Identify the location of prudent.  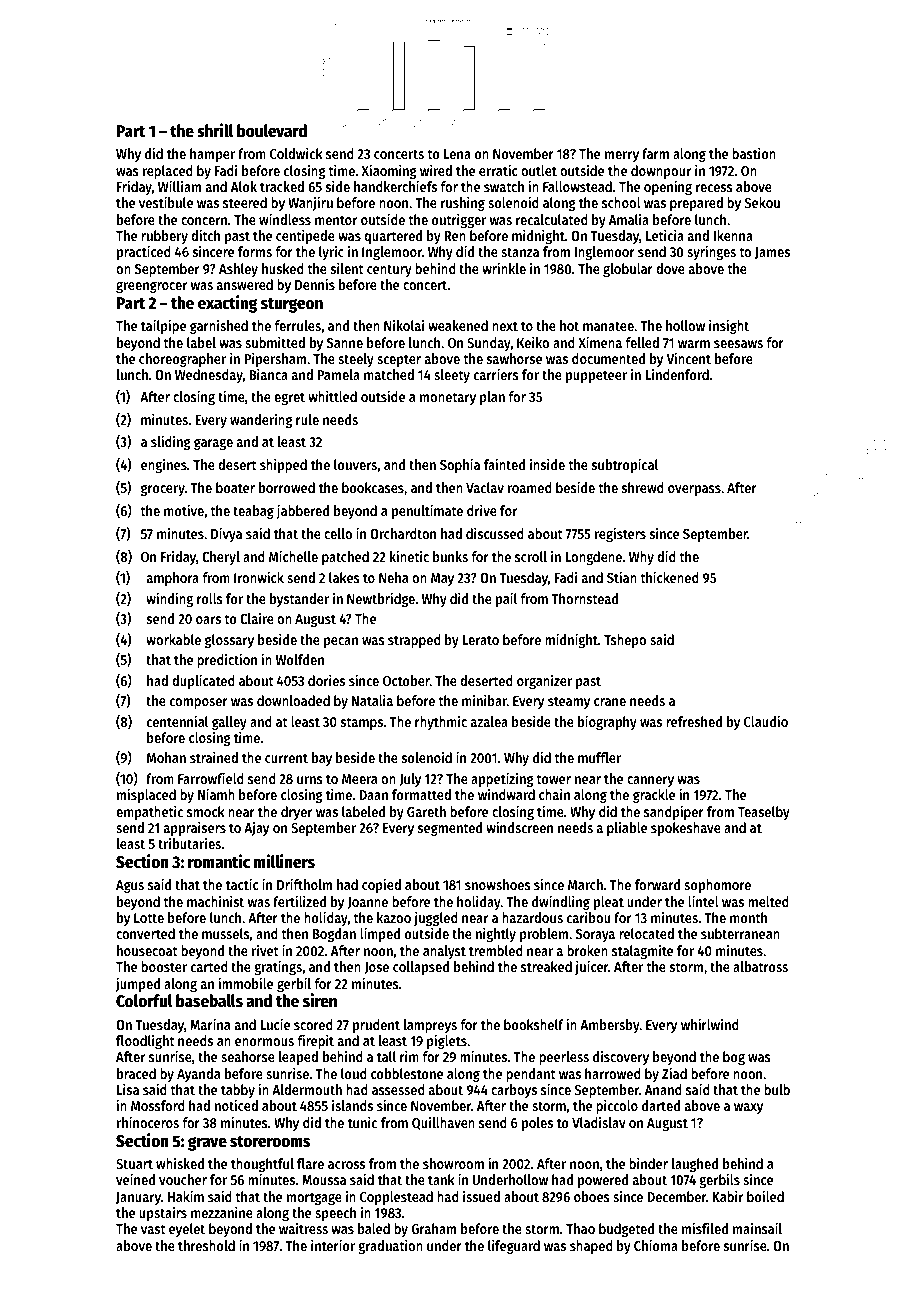
(376, 1026).
